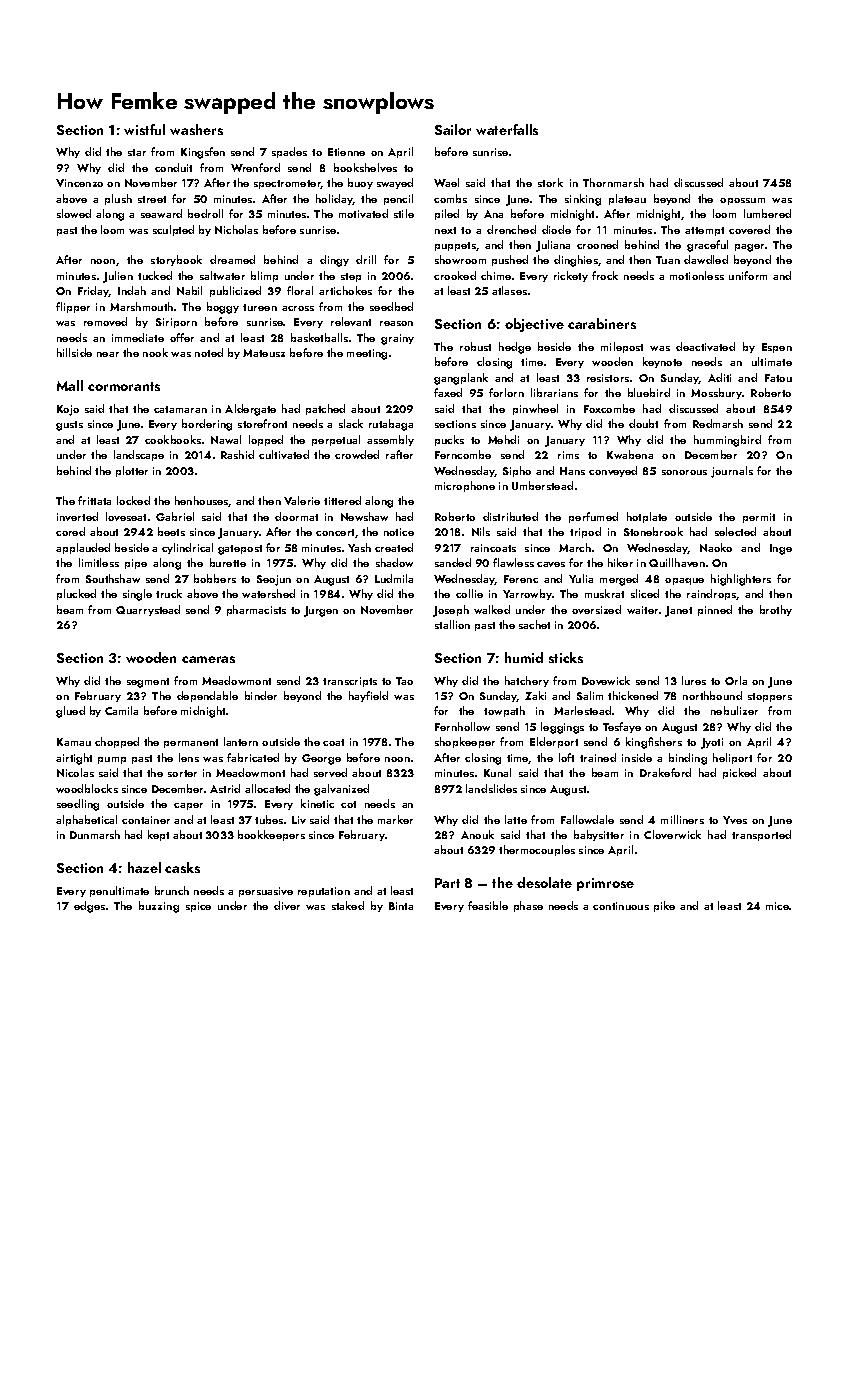  Describe the element at coordinates (507, 129) in the image. I see `waterfalls` at that location.
